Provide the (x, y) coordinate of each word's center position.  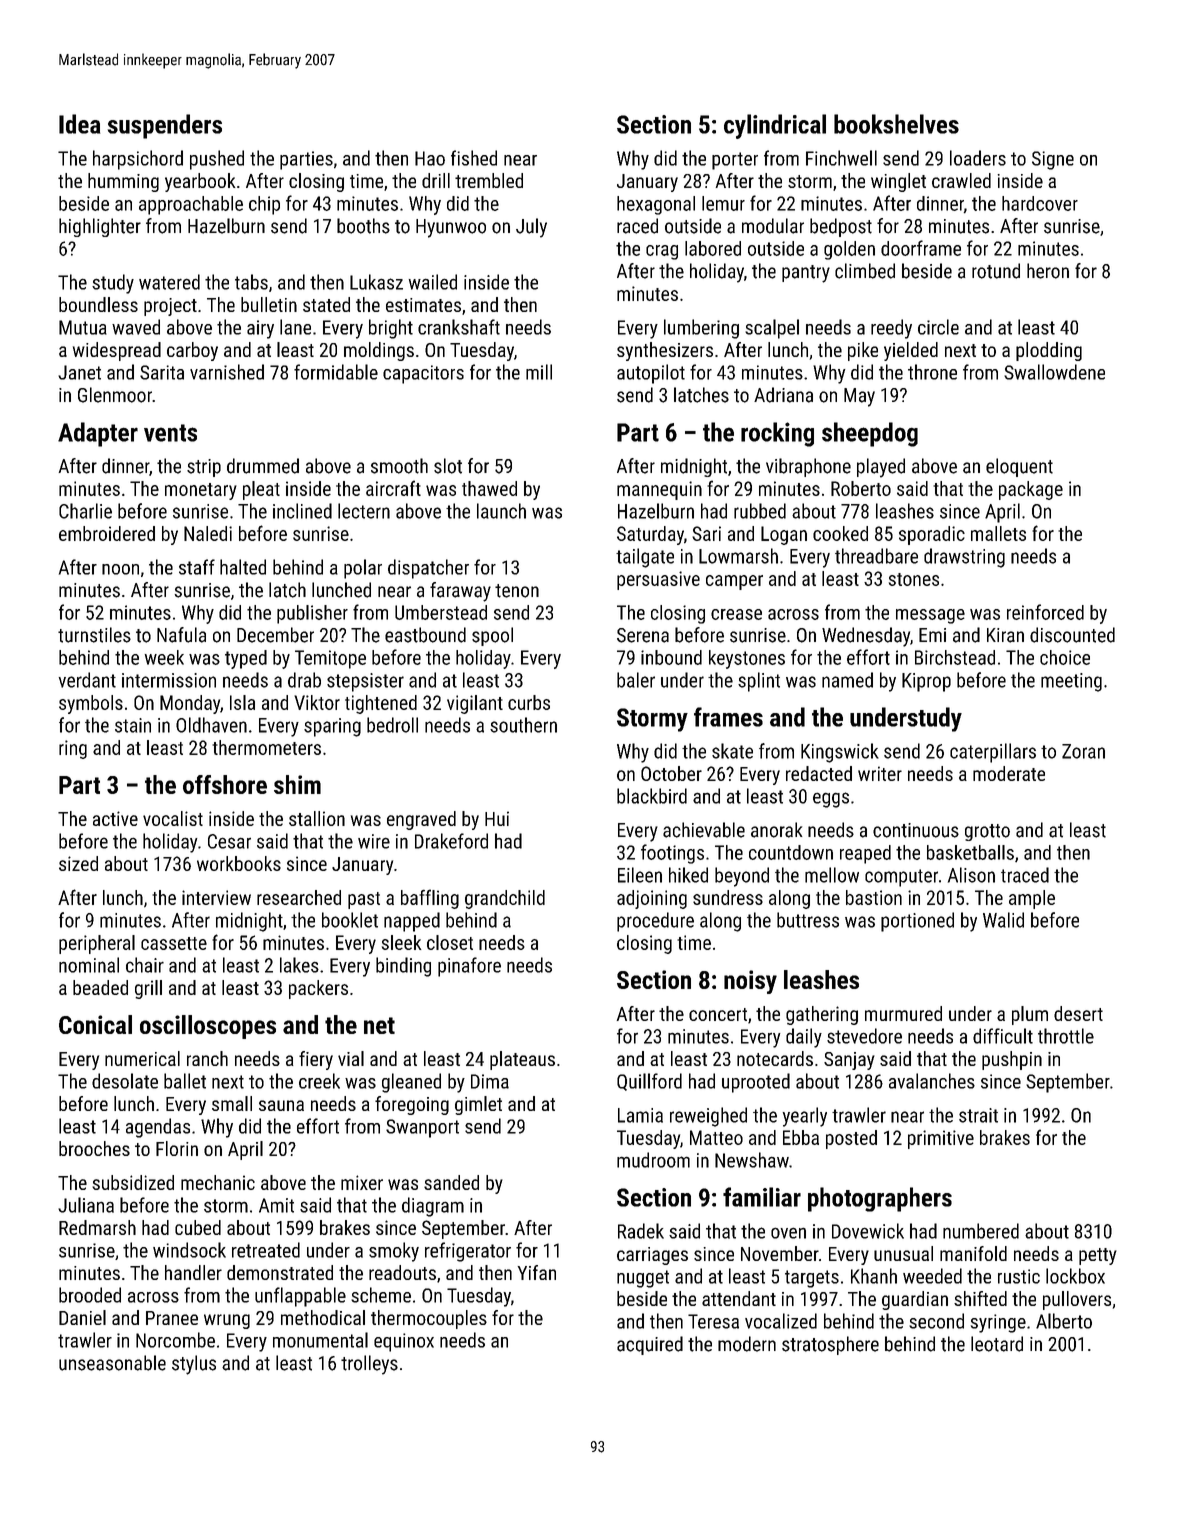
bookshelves (896, 124)
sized (78, 863)
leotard (997, 1344)
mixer (362, 1182)
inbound (671, 657)
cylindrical (775, 126)
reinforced (1045, 612)
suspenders (165, 126)
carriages (652, 1256)
